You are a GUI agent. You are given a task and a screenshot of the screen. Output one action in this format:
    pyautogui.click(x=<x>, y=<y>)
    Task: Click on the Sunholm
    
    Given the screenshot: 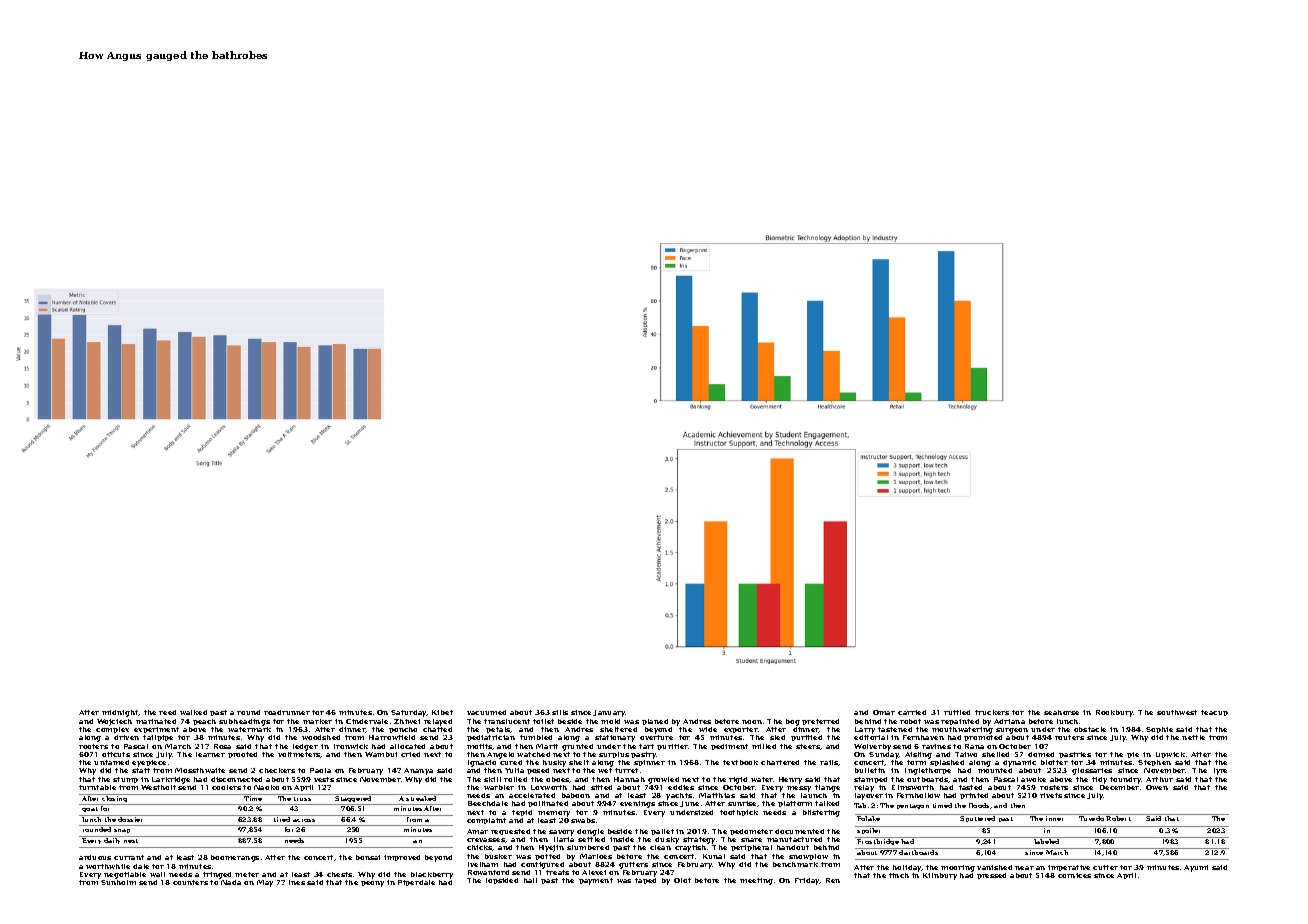 What is the action you would take?
    pyautogui.click(x=118, y=882)
